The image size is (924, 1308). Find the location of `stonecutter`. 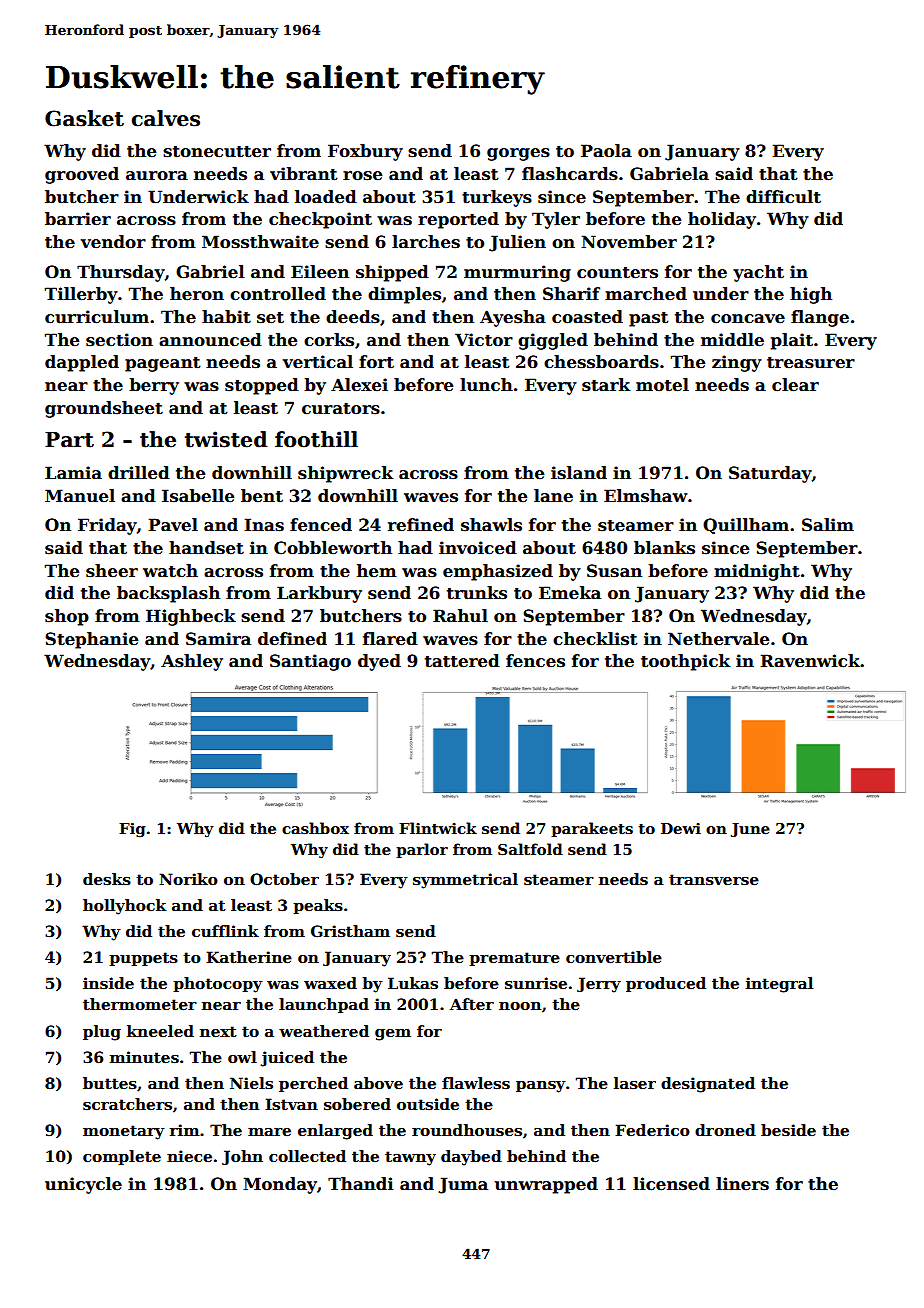

stonecutter is located at coordinates (217, 151).
